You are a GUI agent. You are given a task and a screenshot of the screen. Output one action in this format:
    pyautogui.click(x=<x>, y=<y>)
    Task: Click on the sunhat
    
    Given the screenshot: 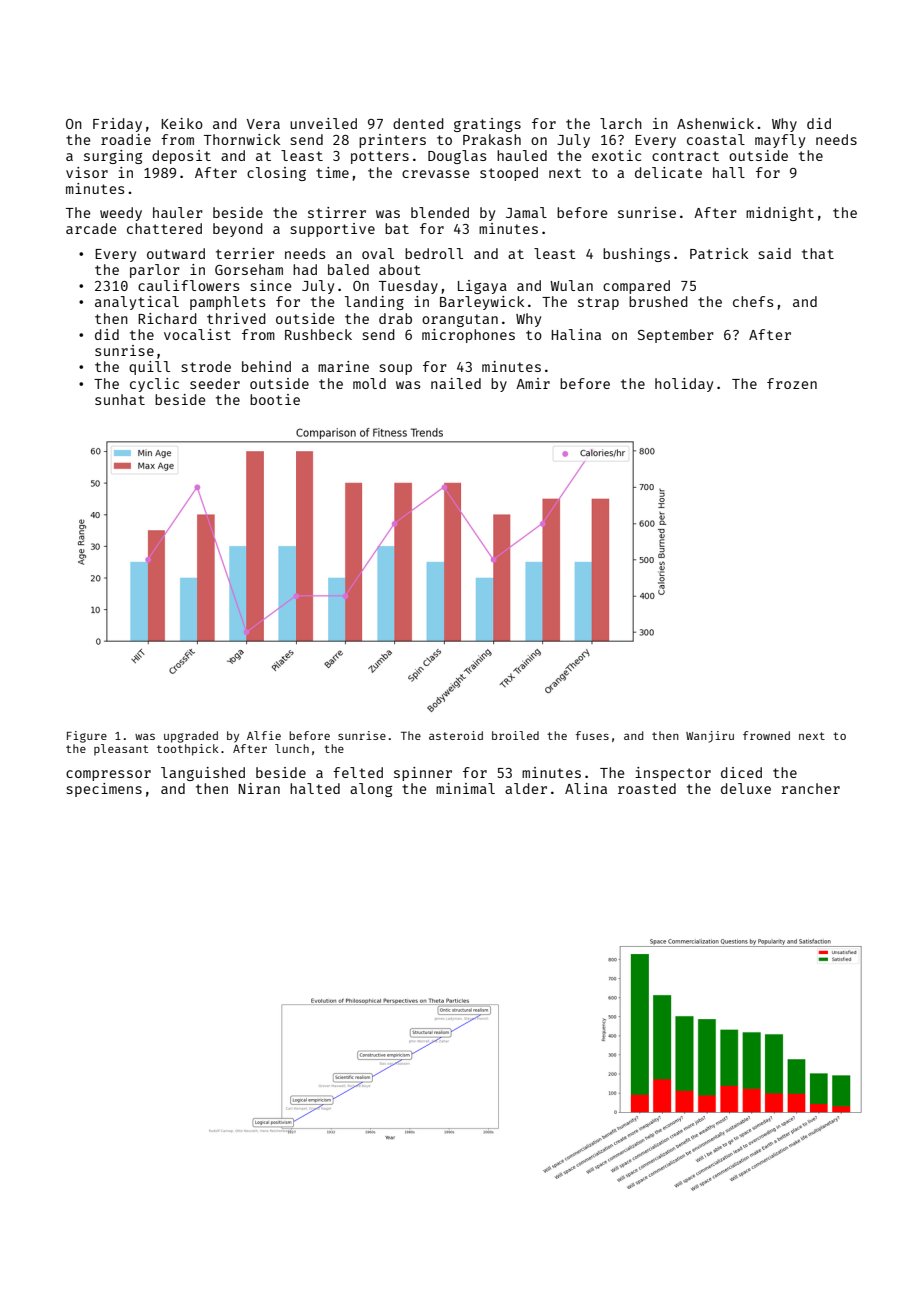 What is the action you would take?
    pyautogui.click(x=120, y=399)
